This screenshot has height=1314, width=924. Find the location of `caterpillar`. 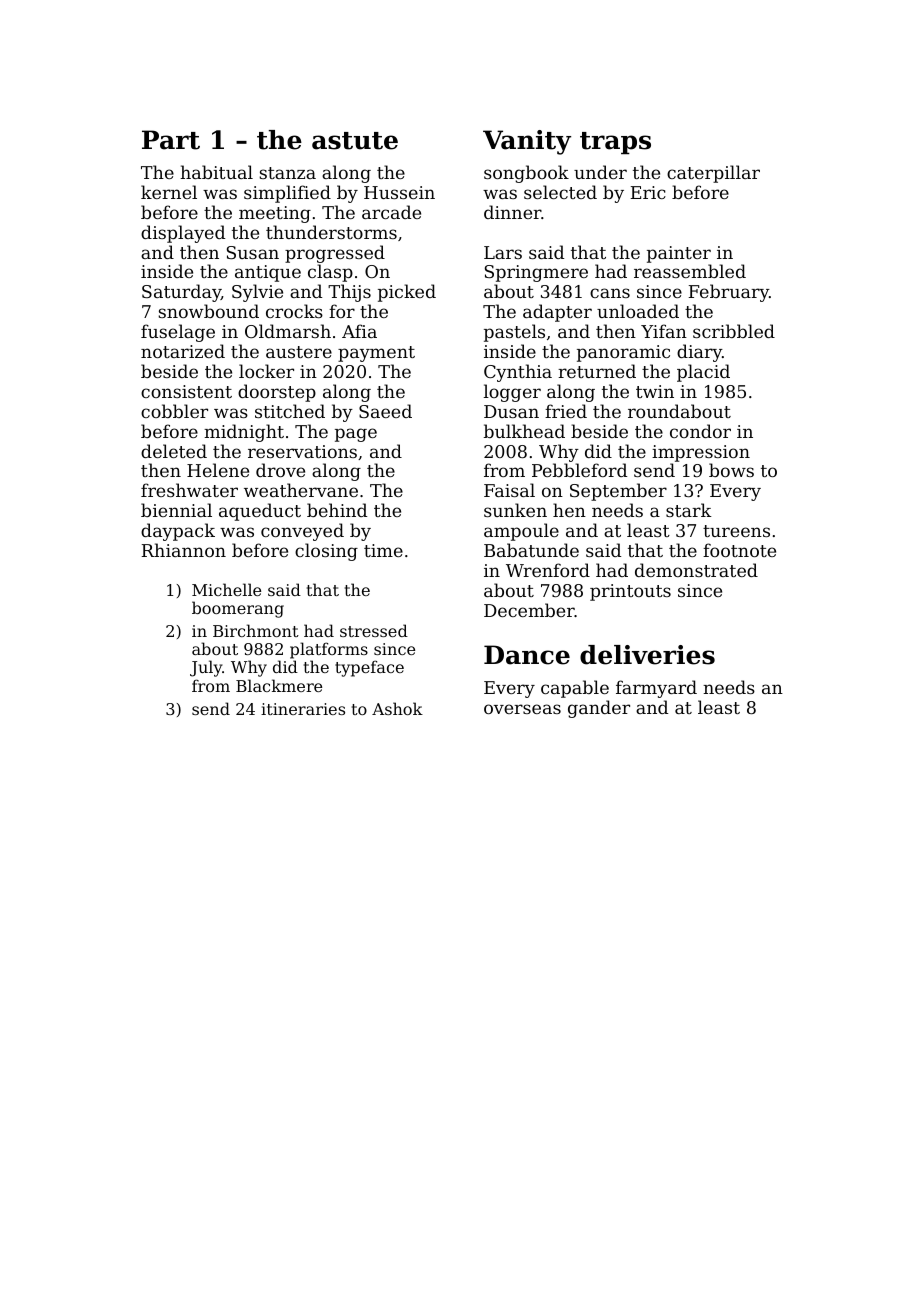

caterpillar is located at coordinates (713, 174).
